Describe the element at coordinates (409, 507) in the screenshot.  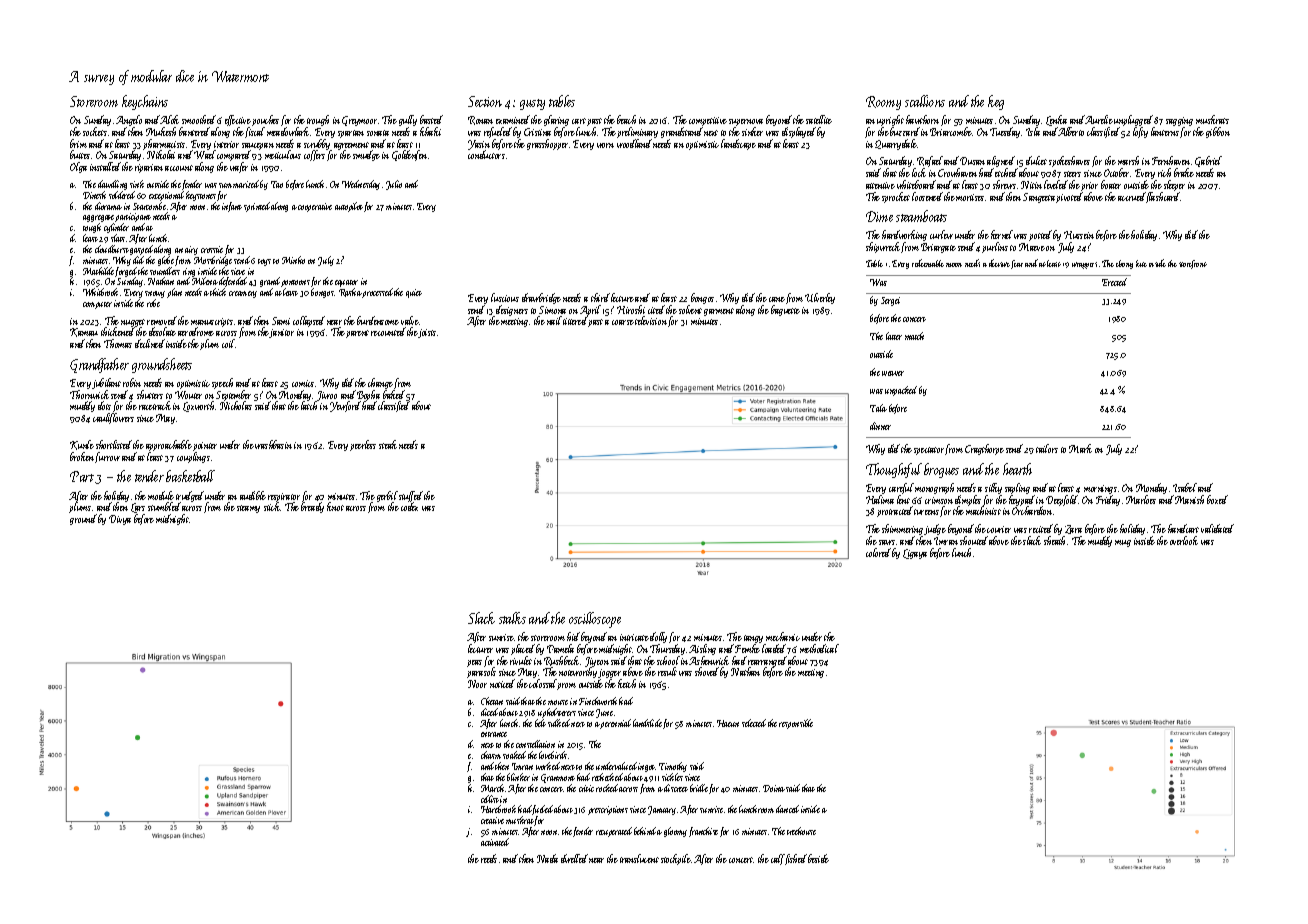
I see `codex` at that location.
